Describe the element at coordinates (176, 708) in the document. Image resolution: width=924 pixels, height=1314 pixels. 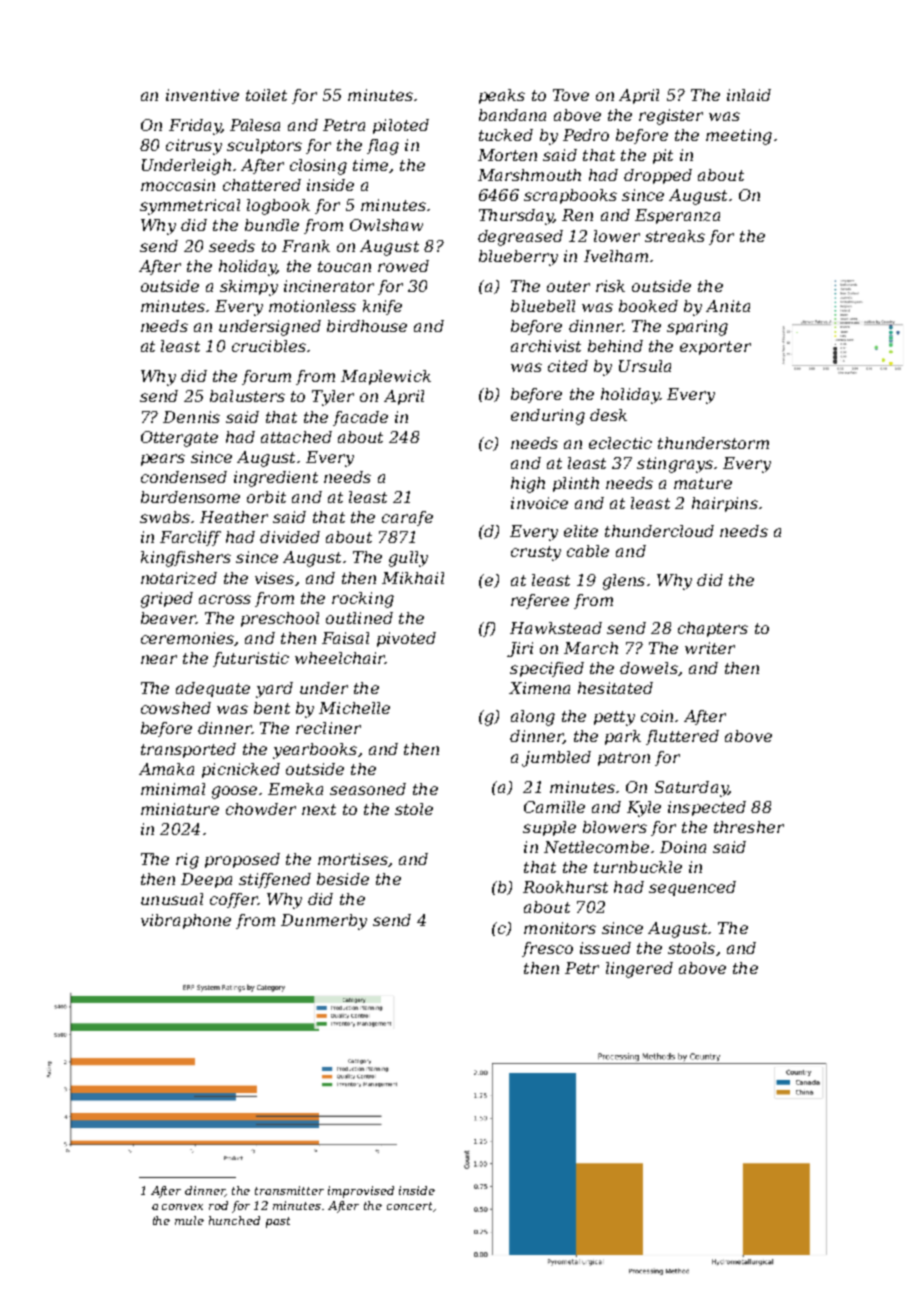
I see `cowshed` at that location.
